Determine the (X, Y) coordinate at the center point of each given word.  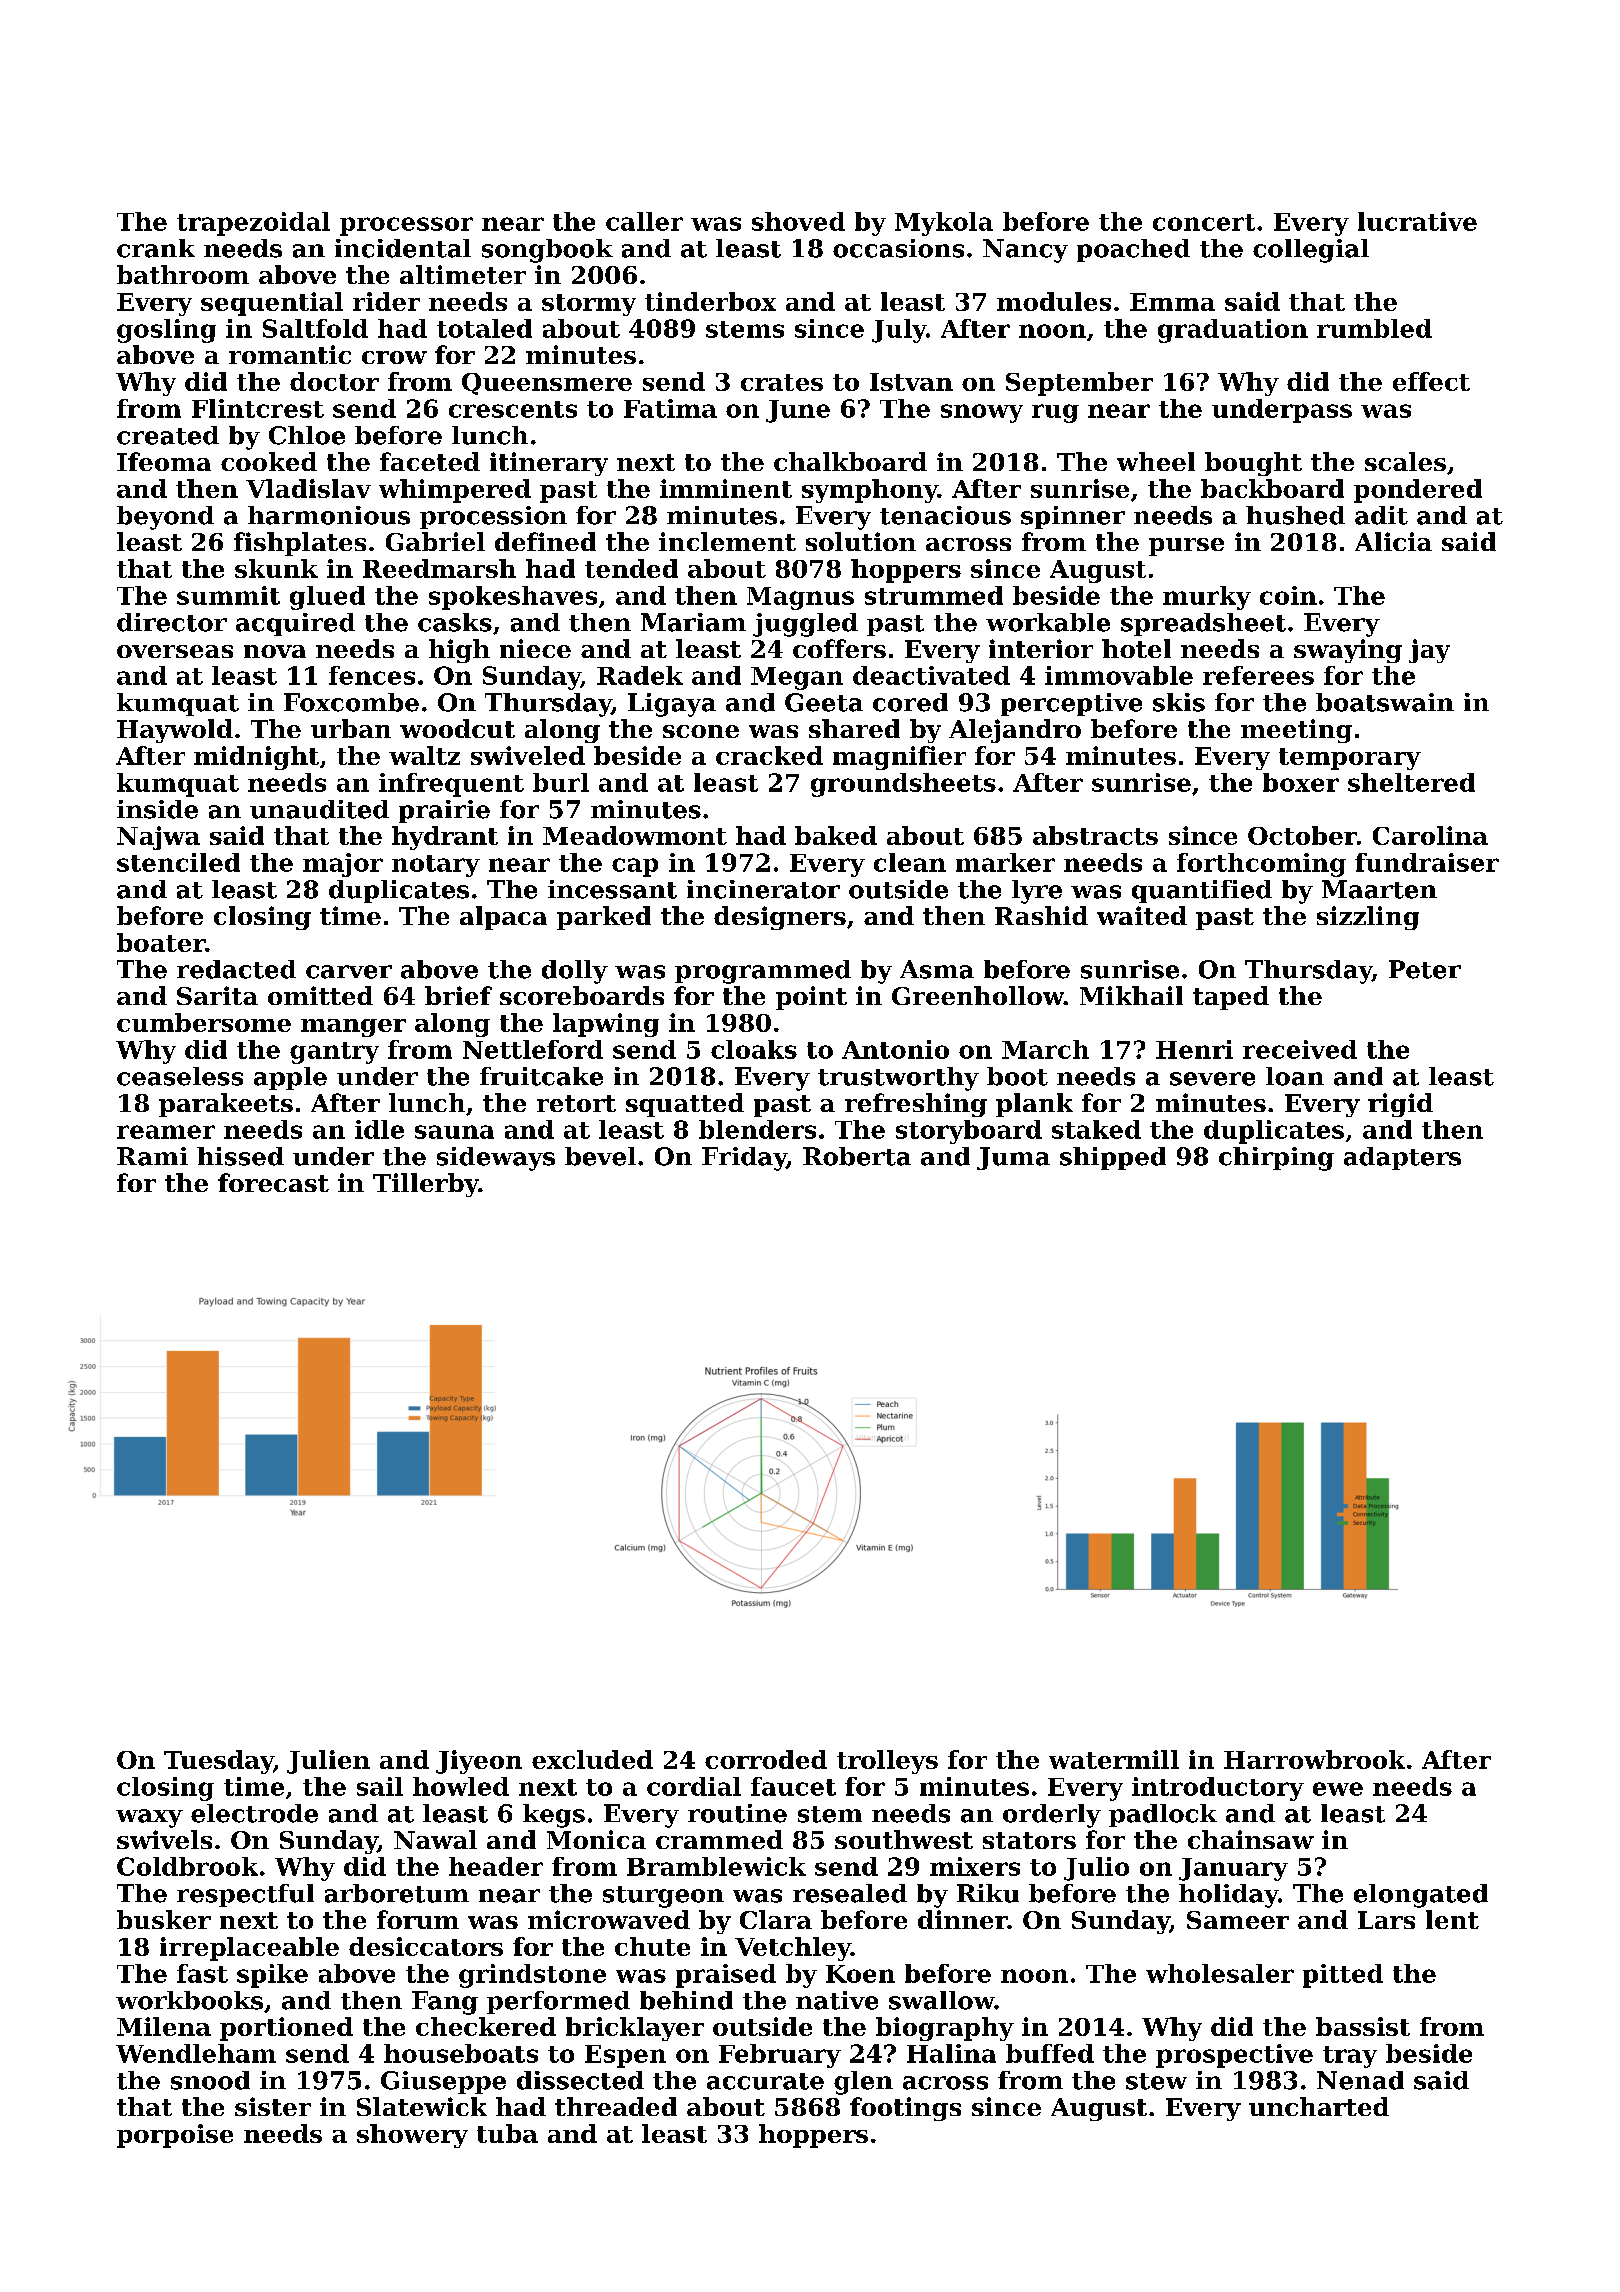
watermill (1114, 1759)
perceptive (1071, 704)
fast (202, 1973)
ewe (1338, 1789)
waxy (149, 1818)
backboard (1272, 488)
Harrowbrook (1314, 1759)
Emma (1172, 302)
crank (156, 248)
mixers (975, 1866)
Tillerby (426, 1185)
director (172, 622)
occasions (898, 248)
